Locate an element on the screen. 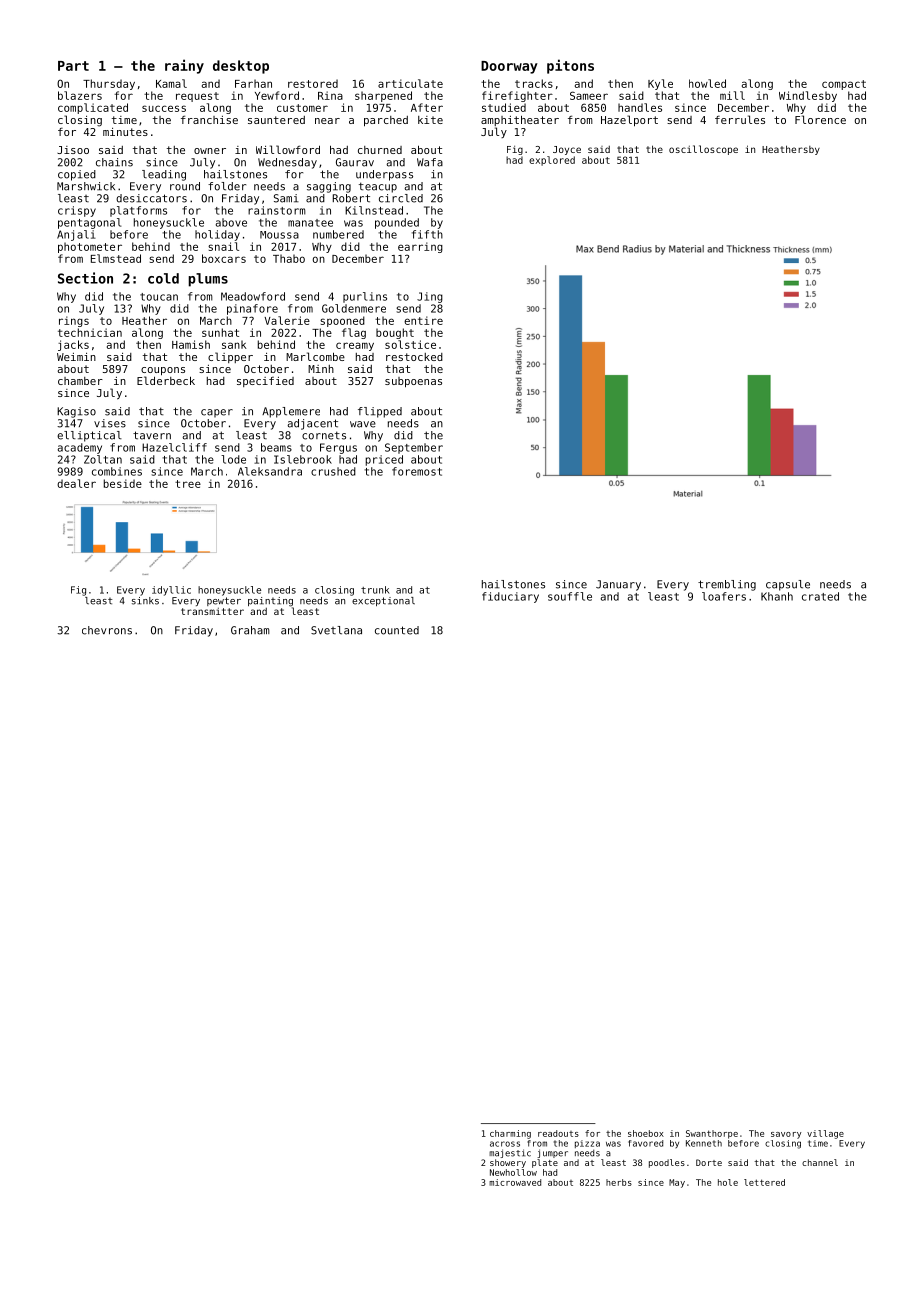 This screenshot has height=1308, width=924. crated is located at coordinates (820, 596).
